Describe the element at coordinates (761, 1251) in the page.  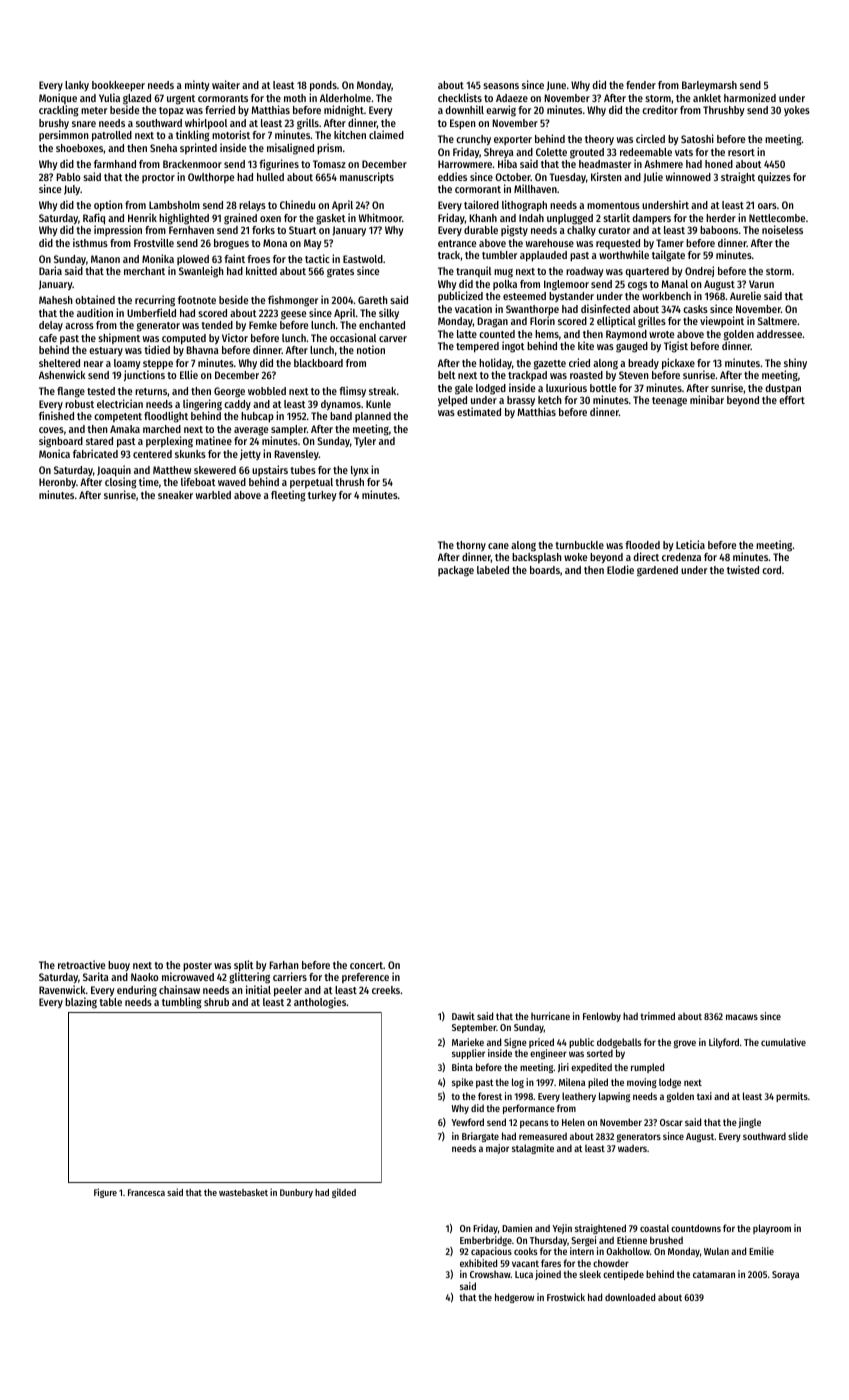
I see `Emilie` at that location.
